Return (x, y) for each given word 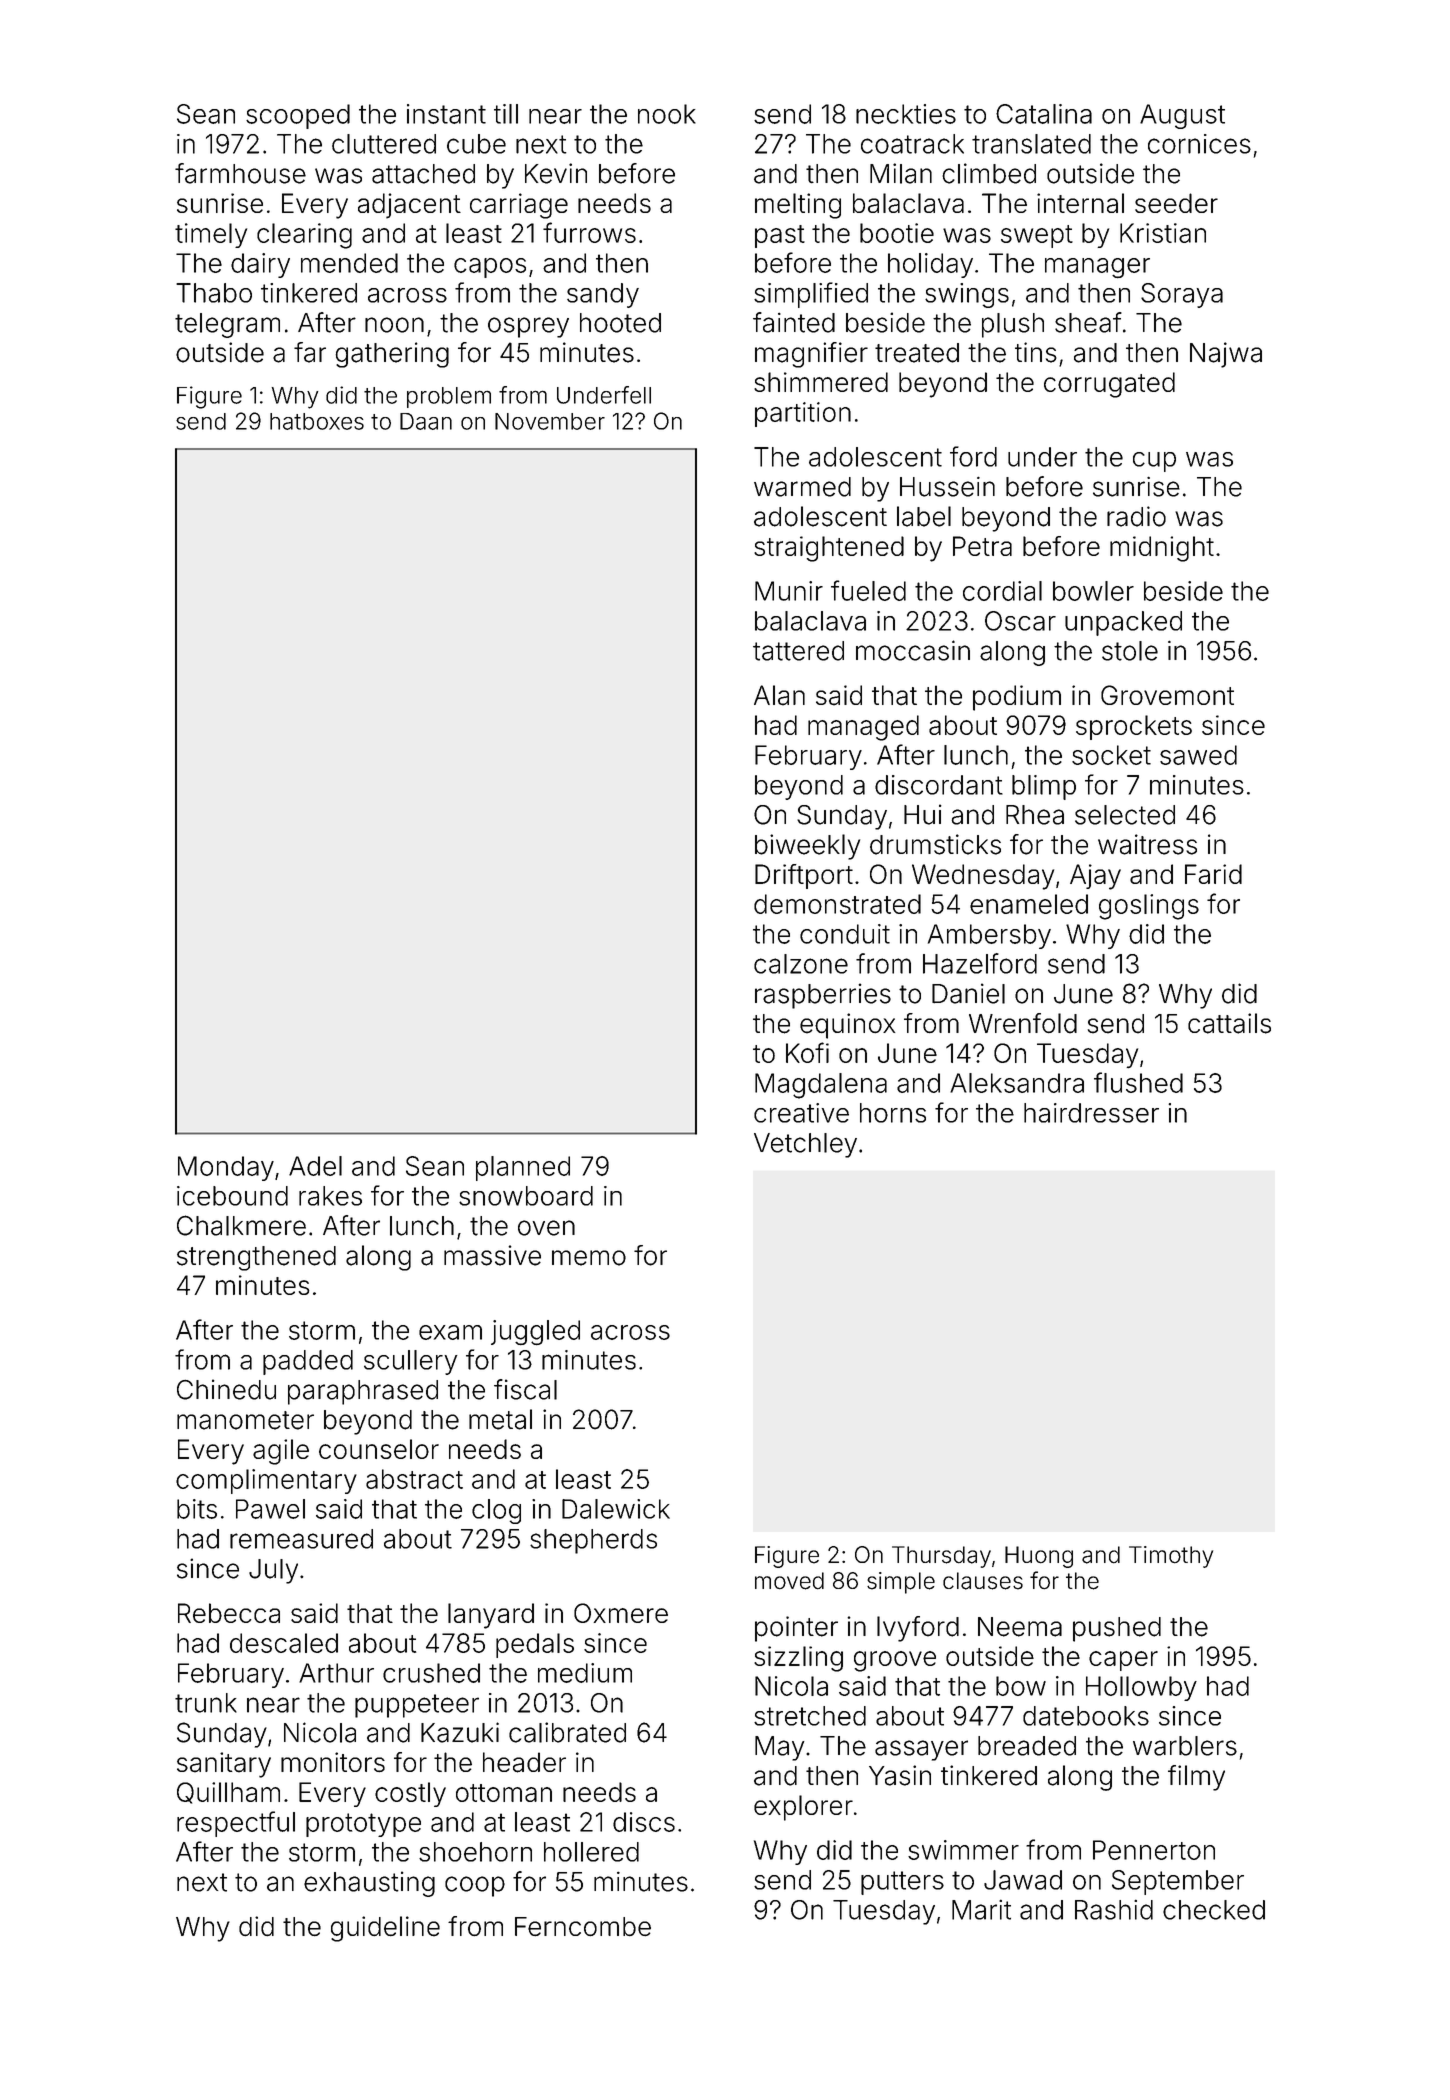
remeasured (301, 1539)
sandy (603, 295)
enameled (1029, 904)
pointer (796, 1629)
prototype (363, 1825)
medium (585, 1673)
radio (1136, 516)
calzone (801, 964)
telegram (227, 325)
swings (967, 295)
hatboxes (317, 421)
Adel (315, 1166)
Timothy (1171, 1557)
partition (803, 414)
